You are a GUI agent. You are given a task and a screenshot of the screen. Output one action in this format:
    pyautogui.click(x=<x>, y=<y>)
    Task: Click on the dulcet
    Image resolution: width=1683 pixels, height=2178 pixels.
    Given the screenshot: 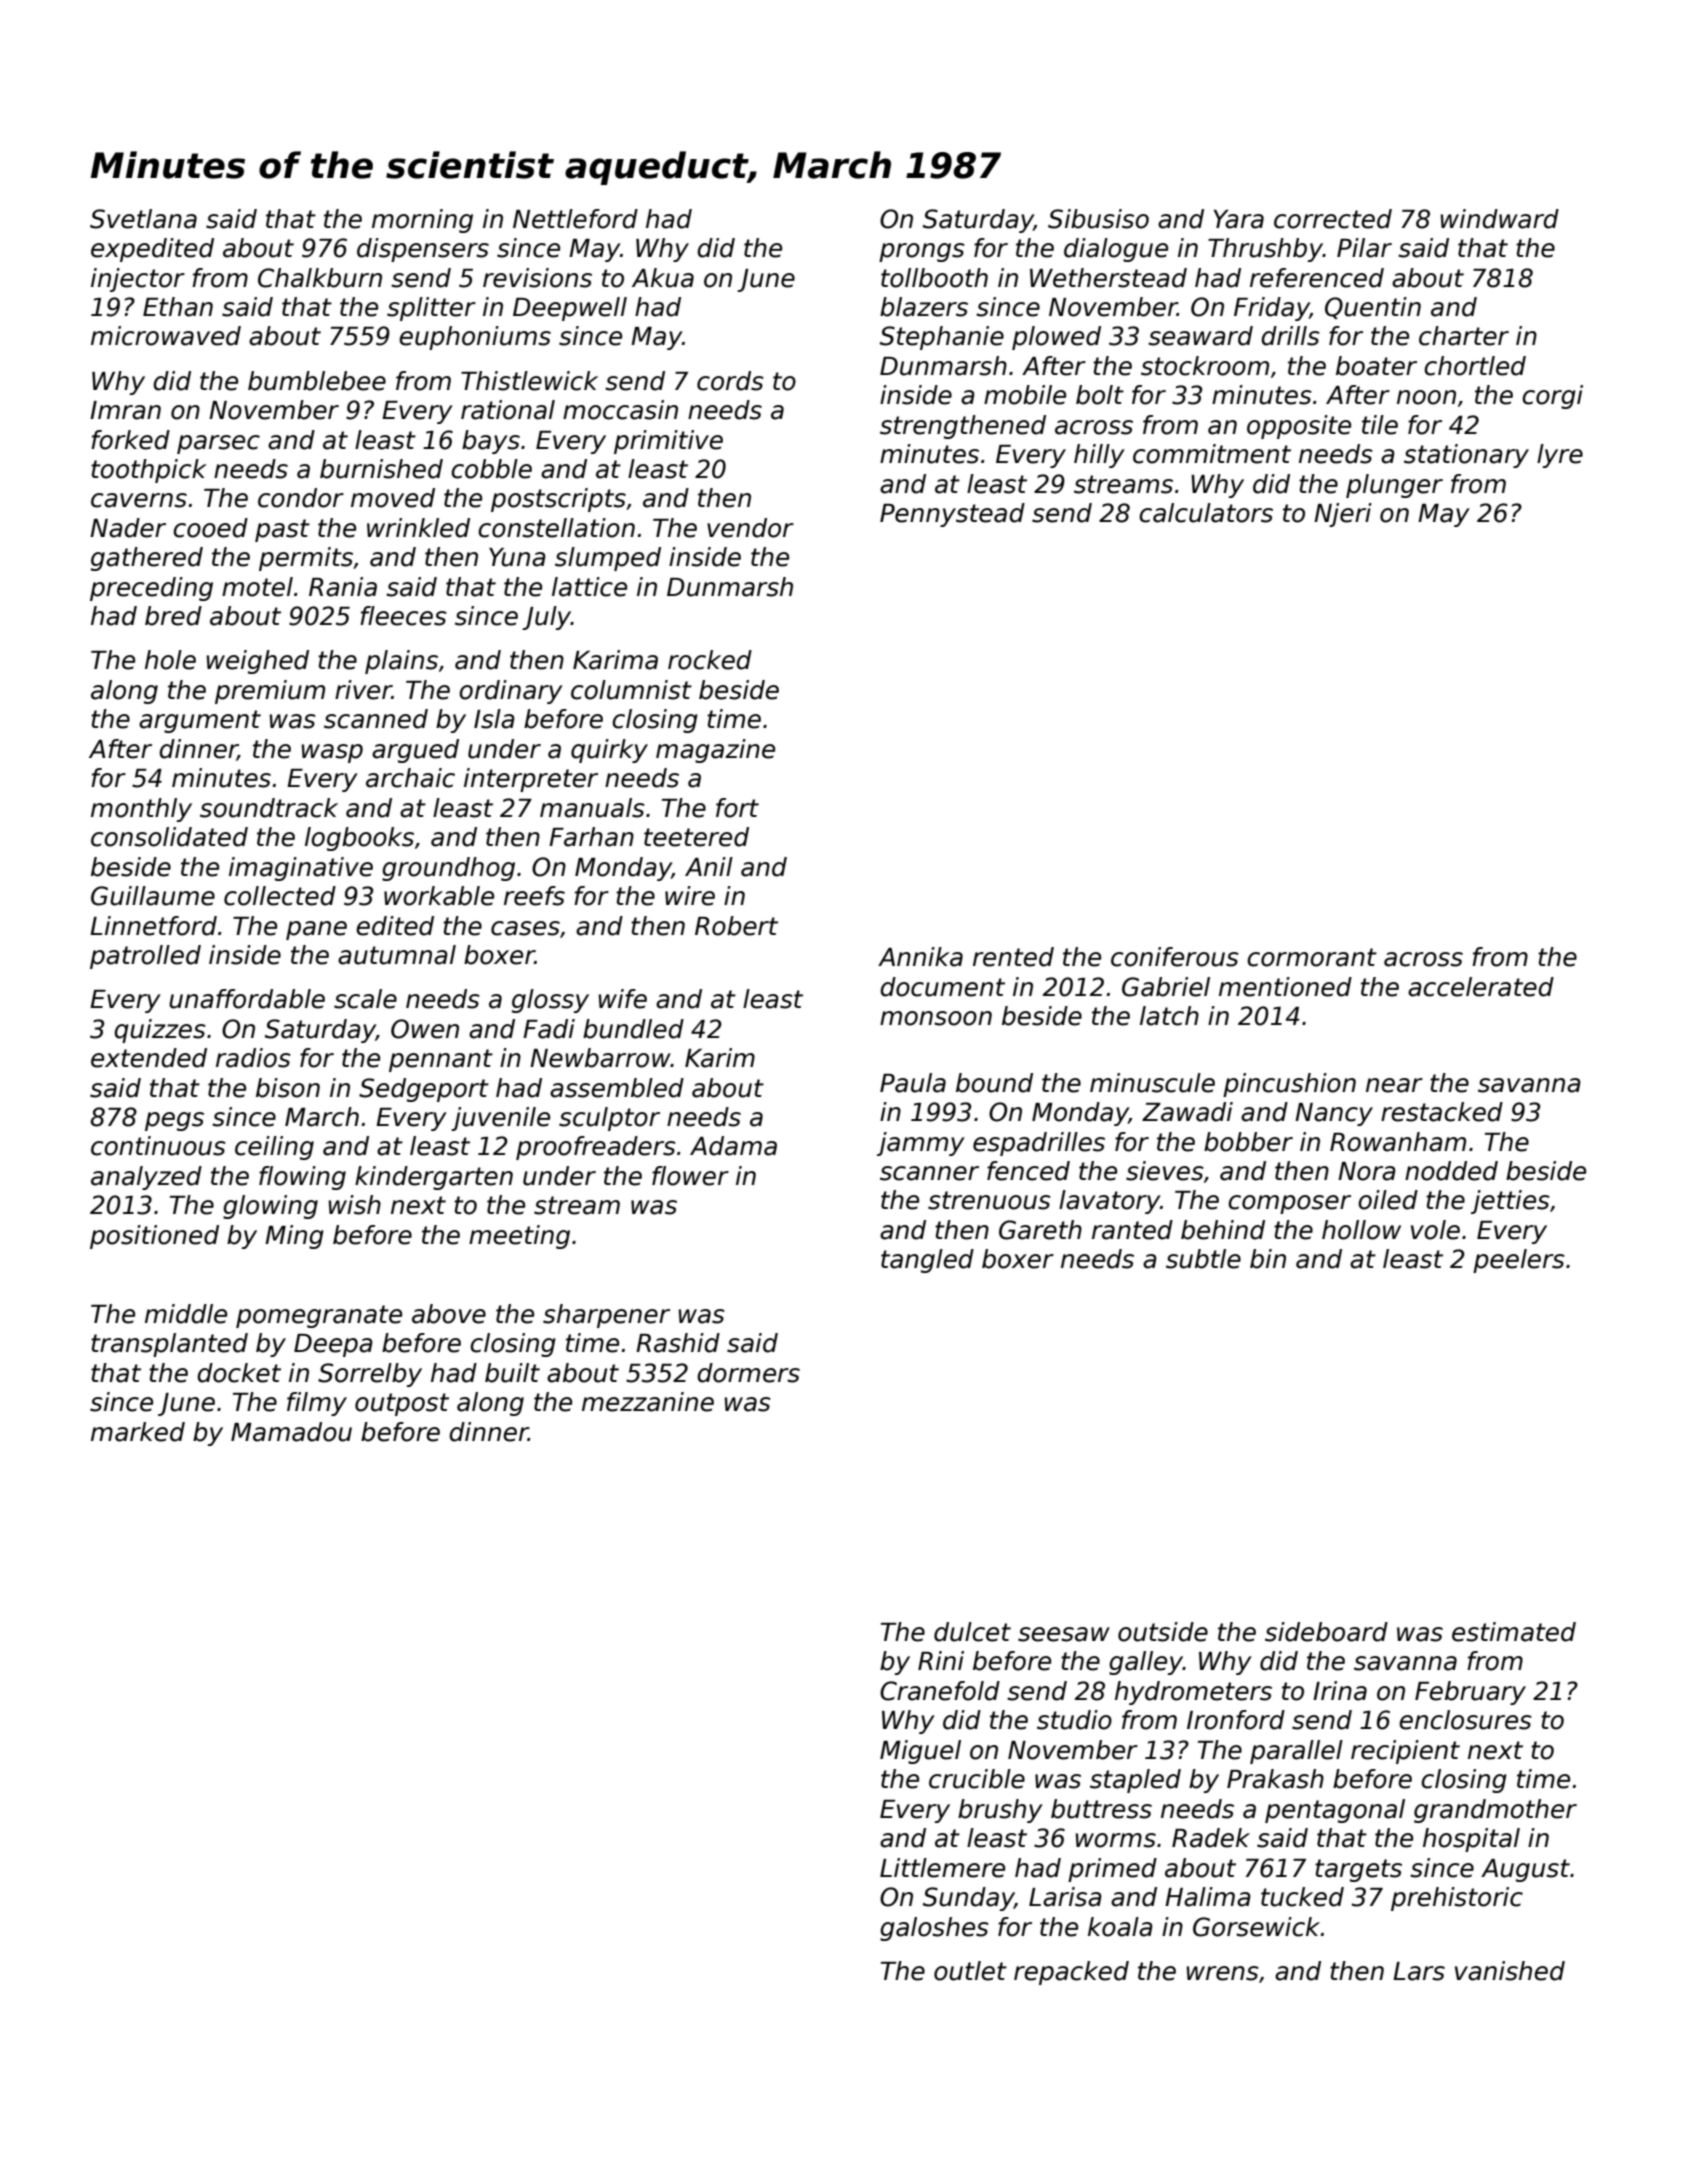 What is the action you would take?
    pyautogui.click(x=972, y=1632)
